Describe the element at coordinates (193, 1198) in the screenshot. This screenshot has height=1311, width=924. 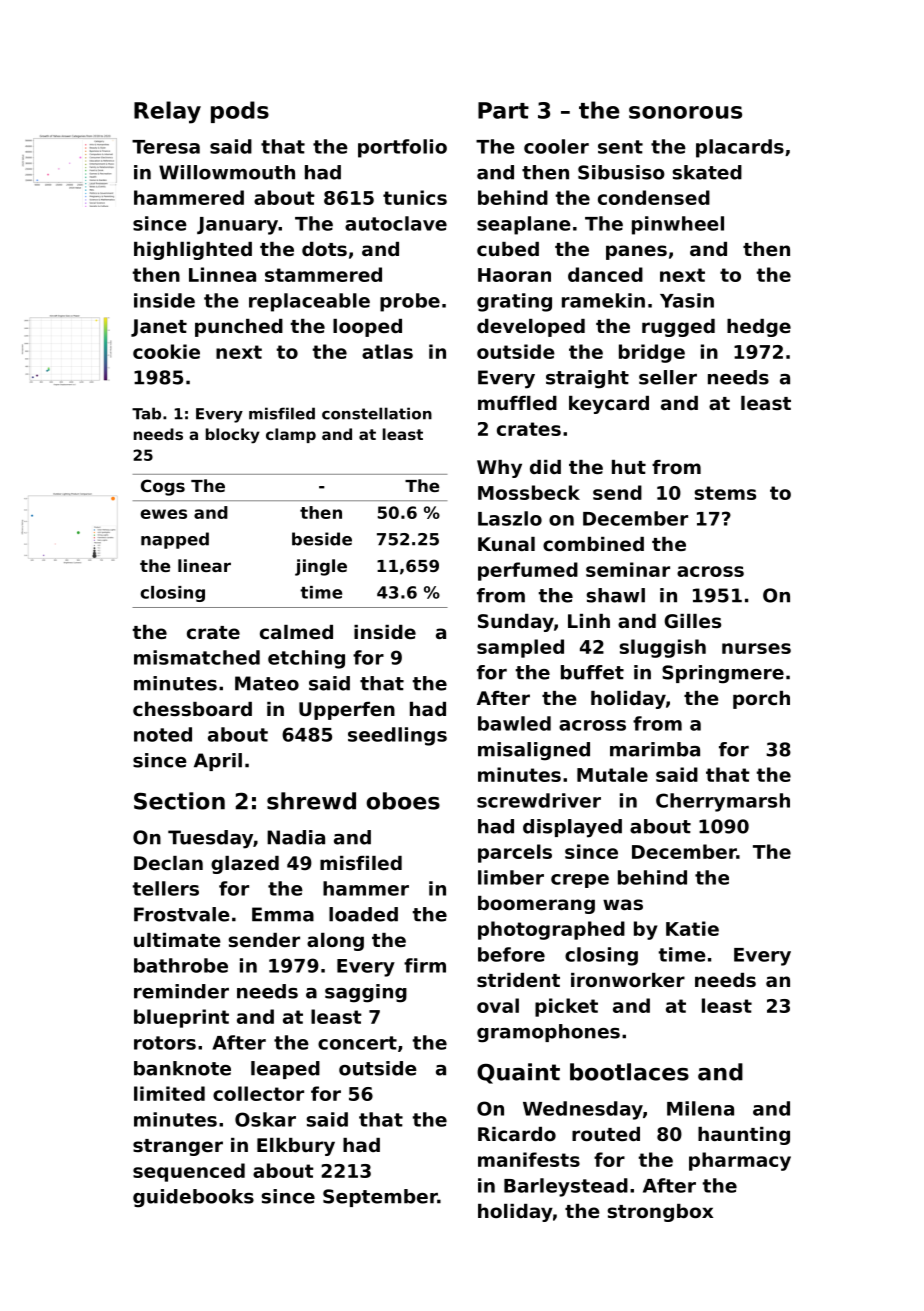
I see `guidebooks` at that location.
